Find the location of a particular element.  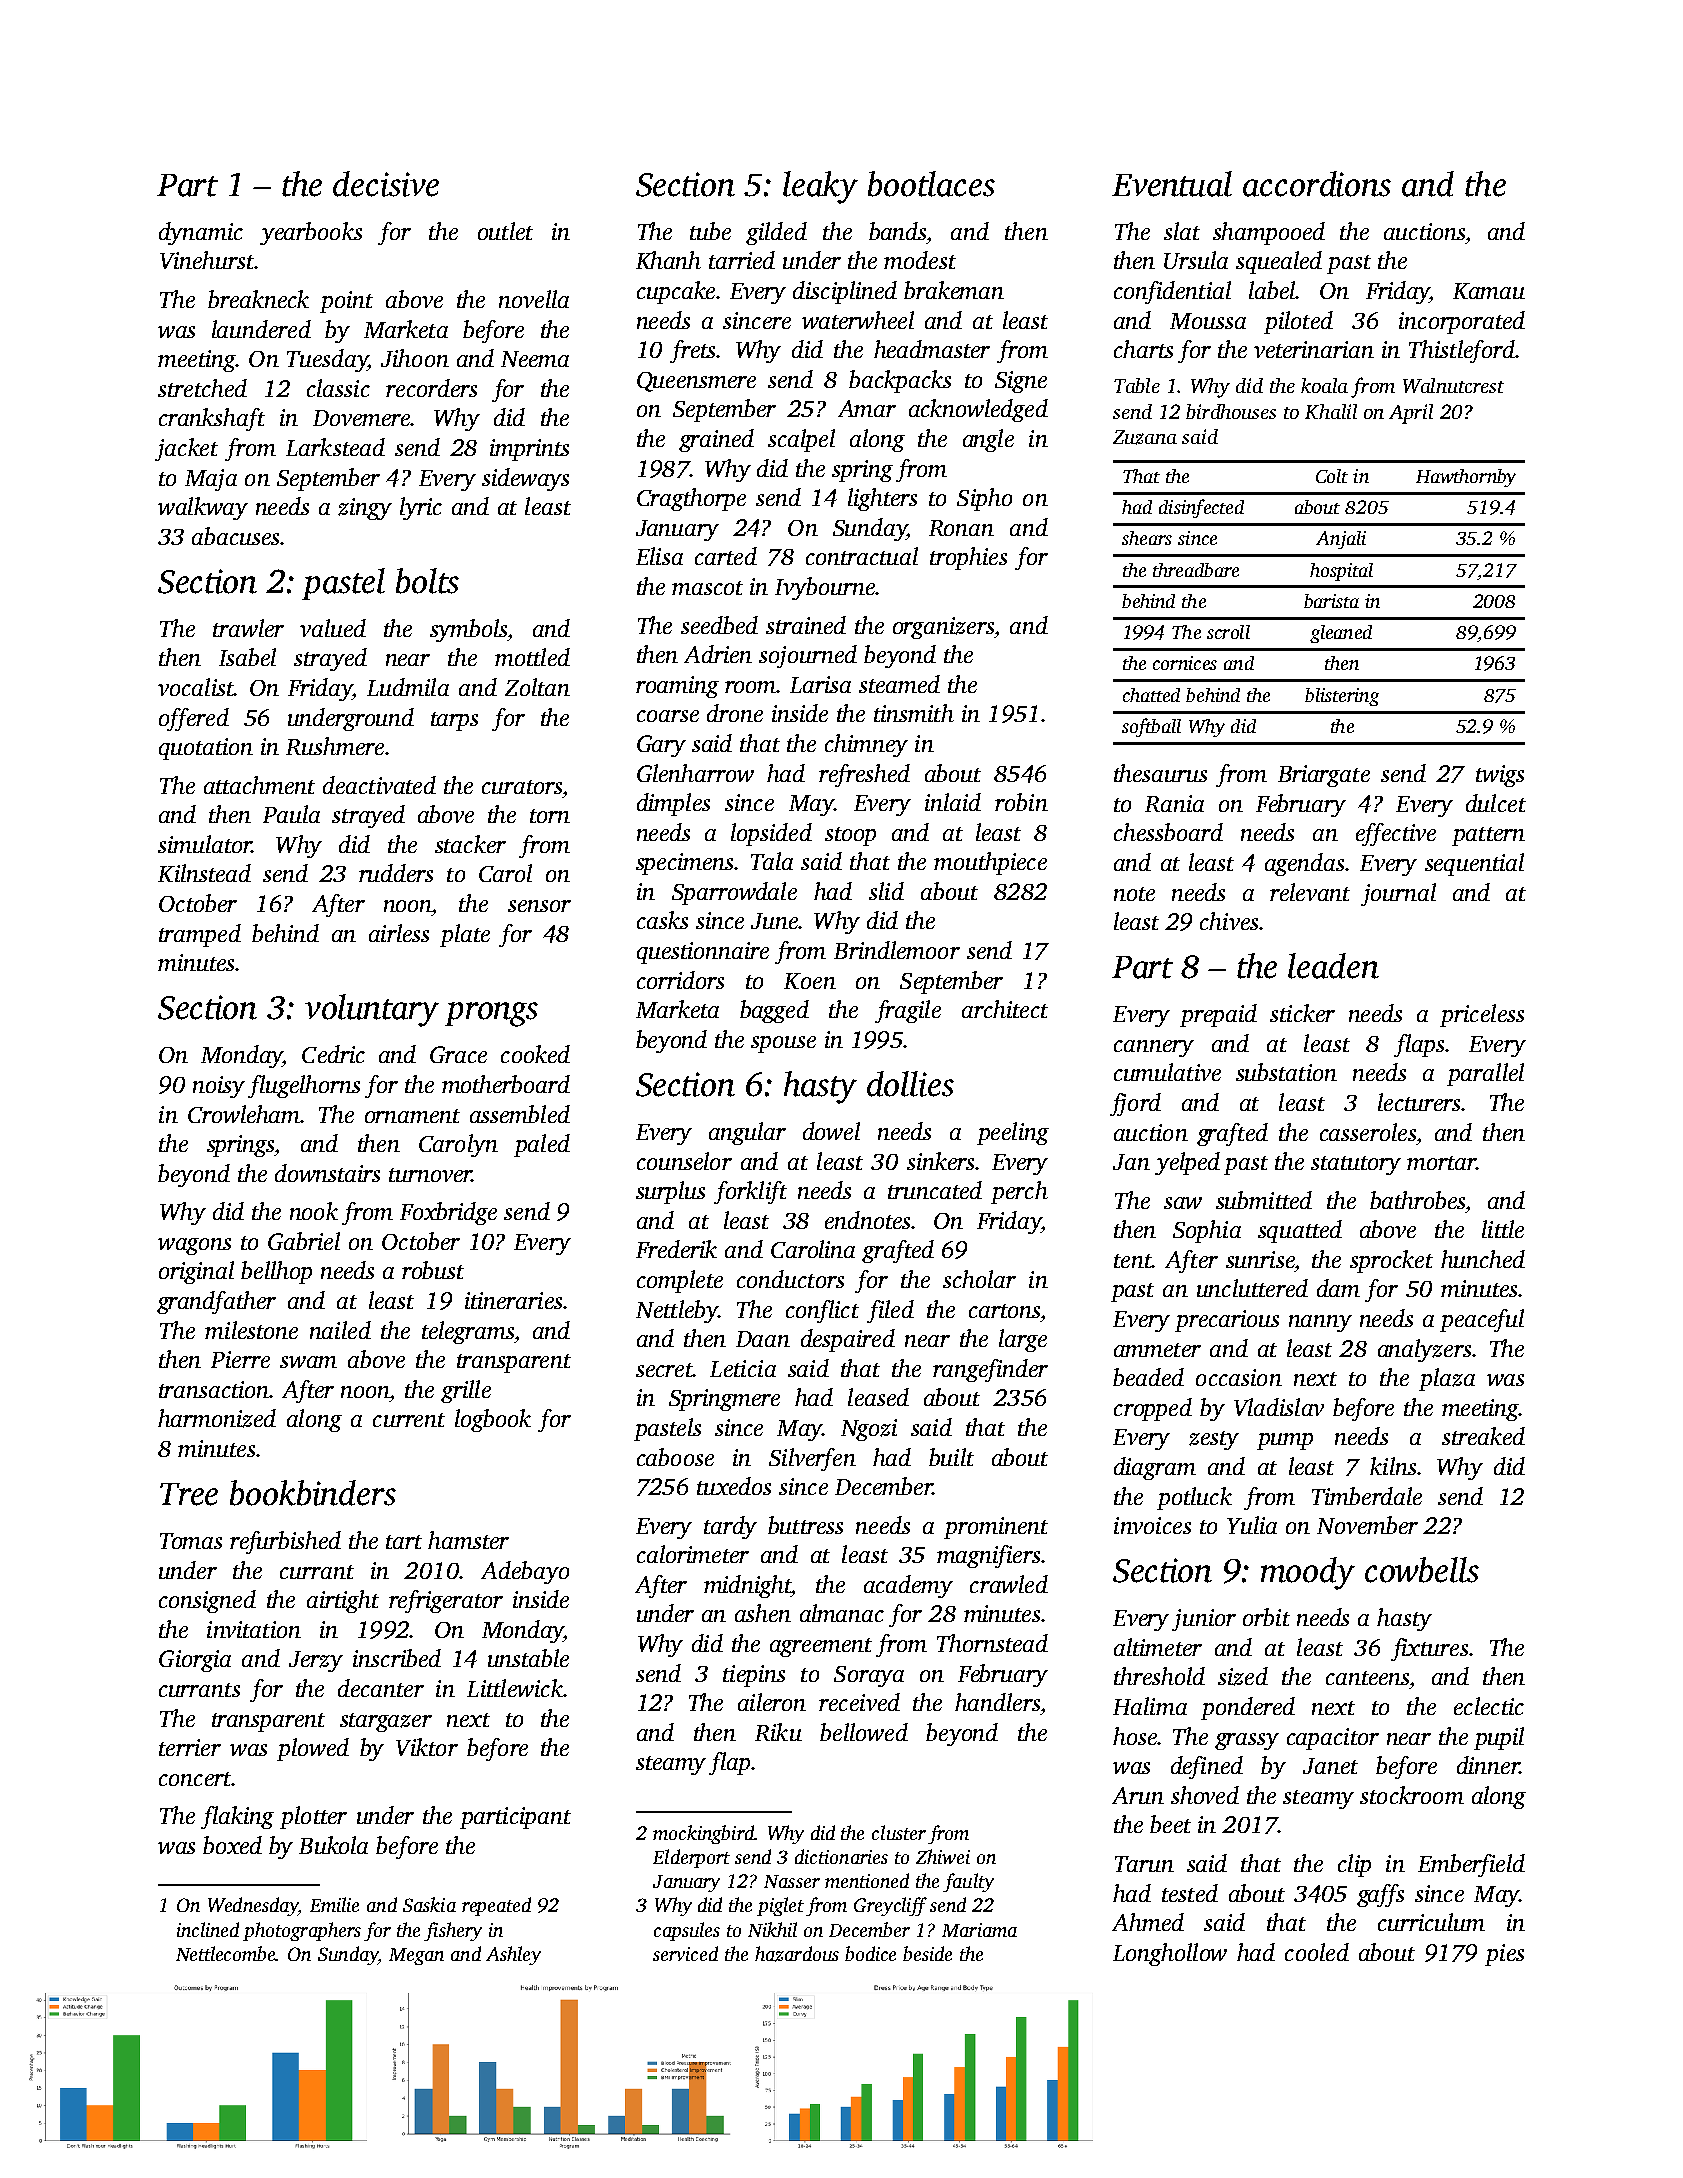

Megan is located at coordinates (416, 1956).
